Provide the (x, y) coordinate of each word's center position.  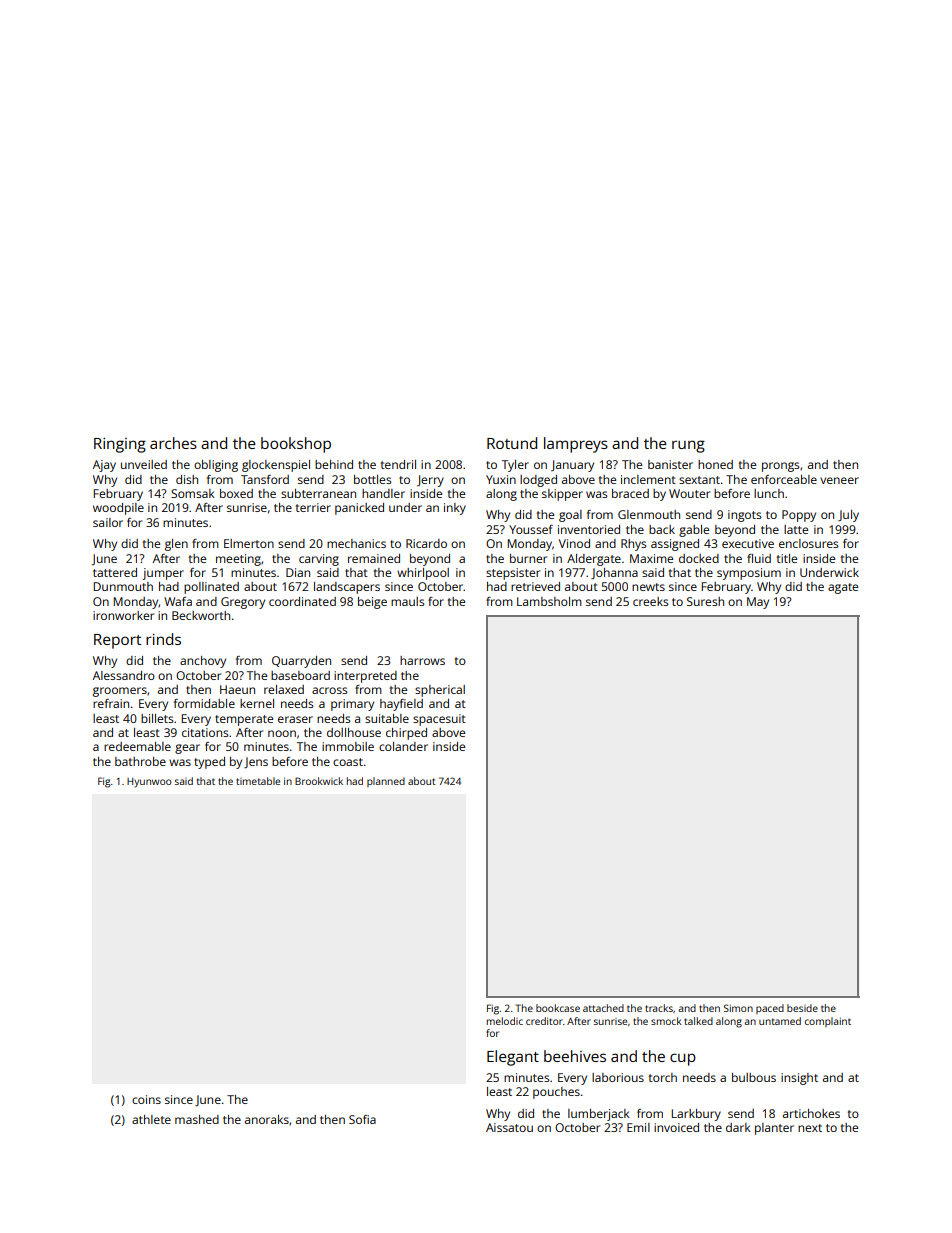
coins (146, 1099)
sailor (108, 522)
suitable (387, 718)
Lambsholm (549, 601)
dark (738, 1127)
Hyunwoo (149, 783)
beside (802, 1008)
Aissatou (509, 1127)
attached (603, 1008)
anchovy (203, 662)
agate (843, 588)
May (758, 603)
